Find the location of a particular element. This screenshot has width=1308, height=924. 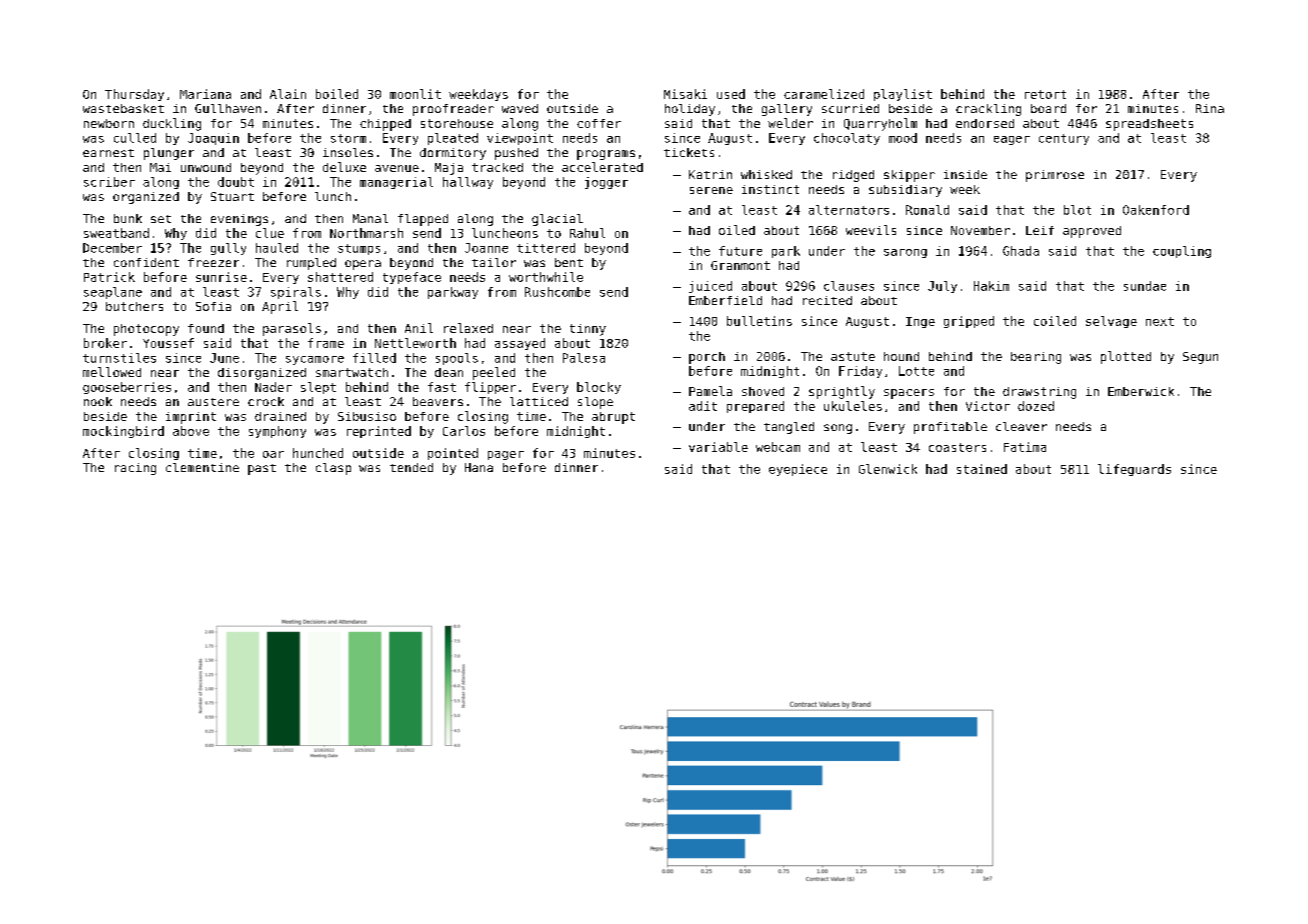

programs is located at coordinates (606, 155).
